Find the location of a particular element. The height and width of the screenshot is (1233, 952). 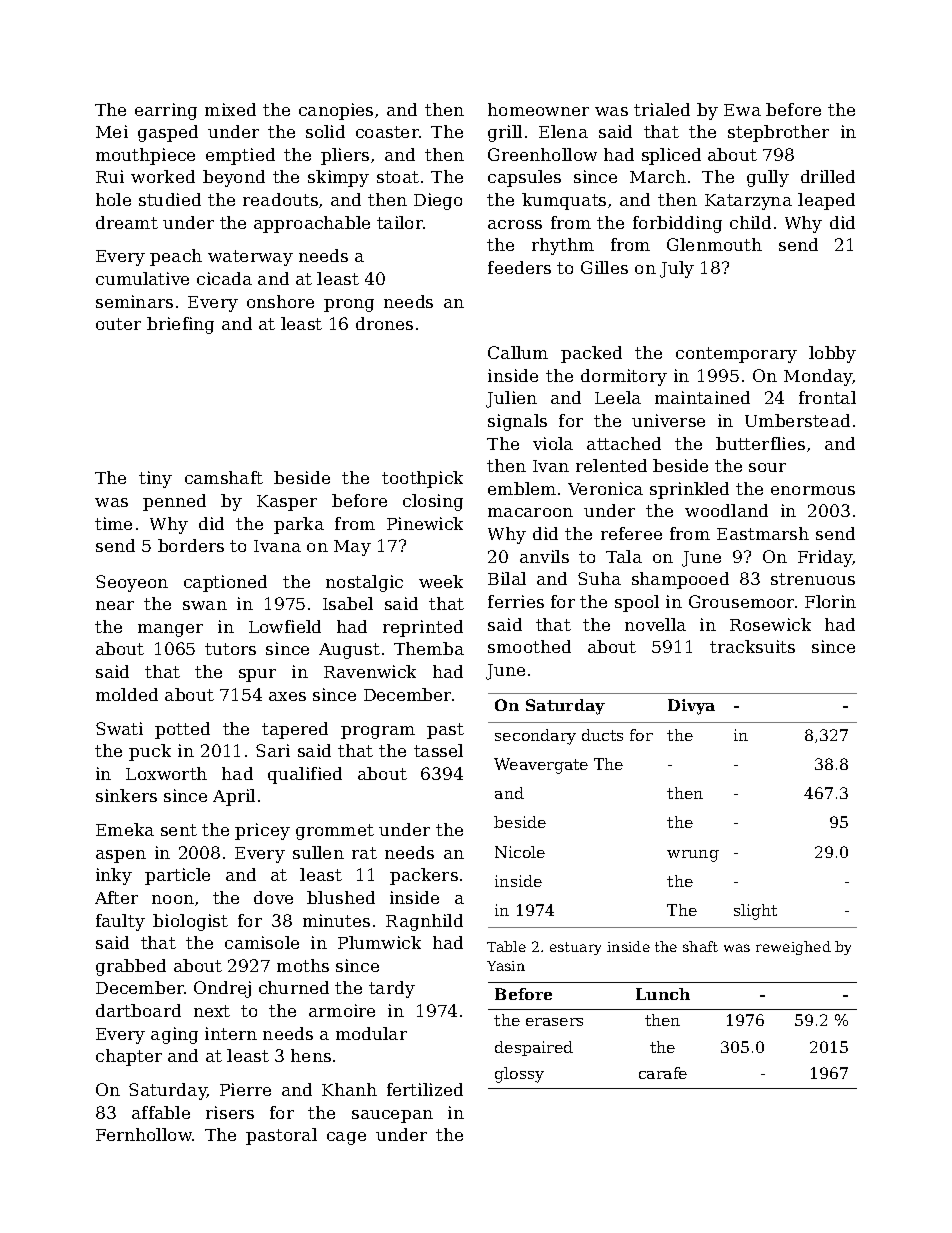

Ewa is located at coordinates (742, 110).
